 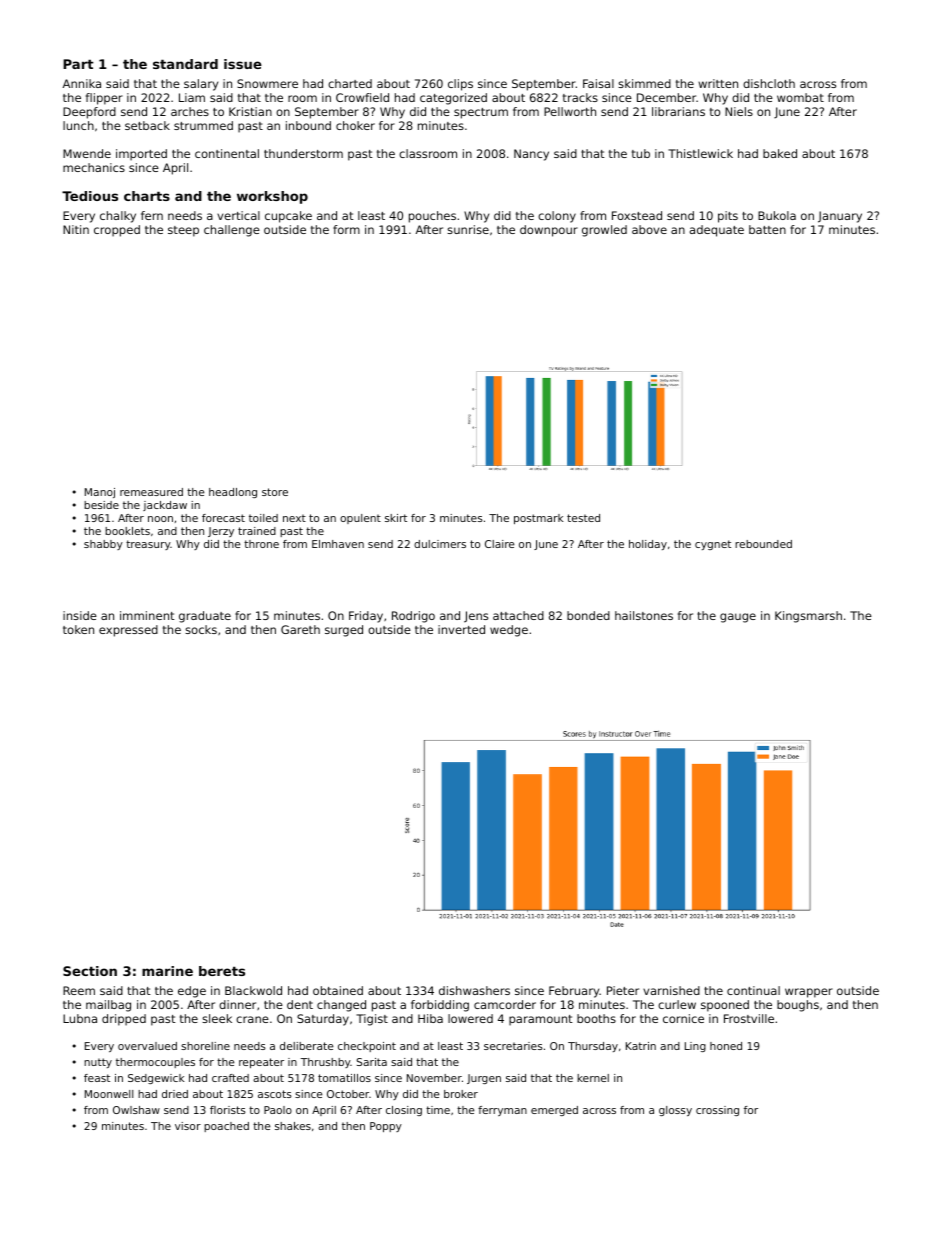 What do you see at coordinates (386, 1127) in the image?
I see `Poppy` at bounding box center [386, 1127].
